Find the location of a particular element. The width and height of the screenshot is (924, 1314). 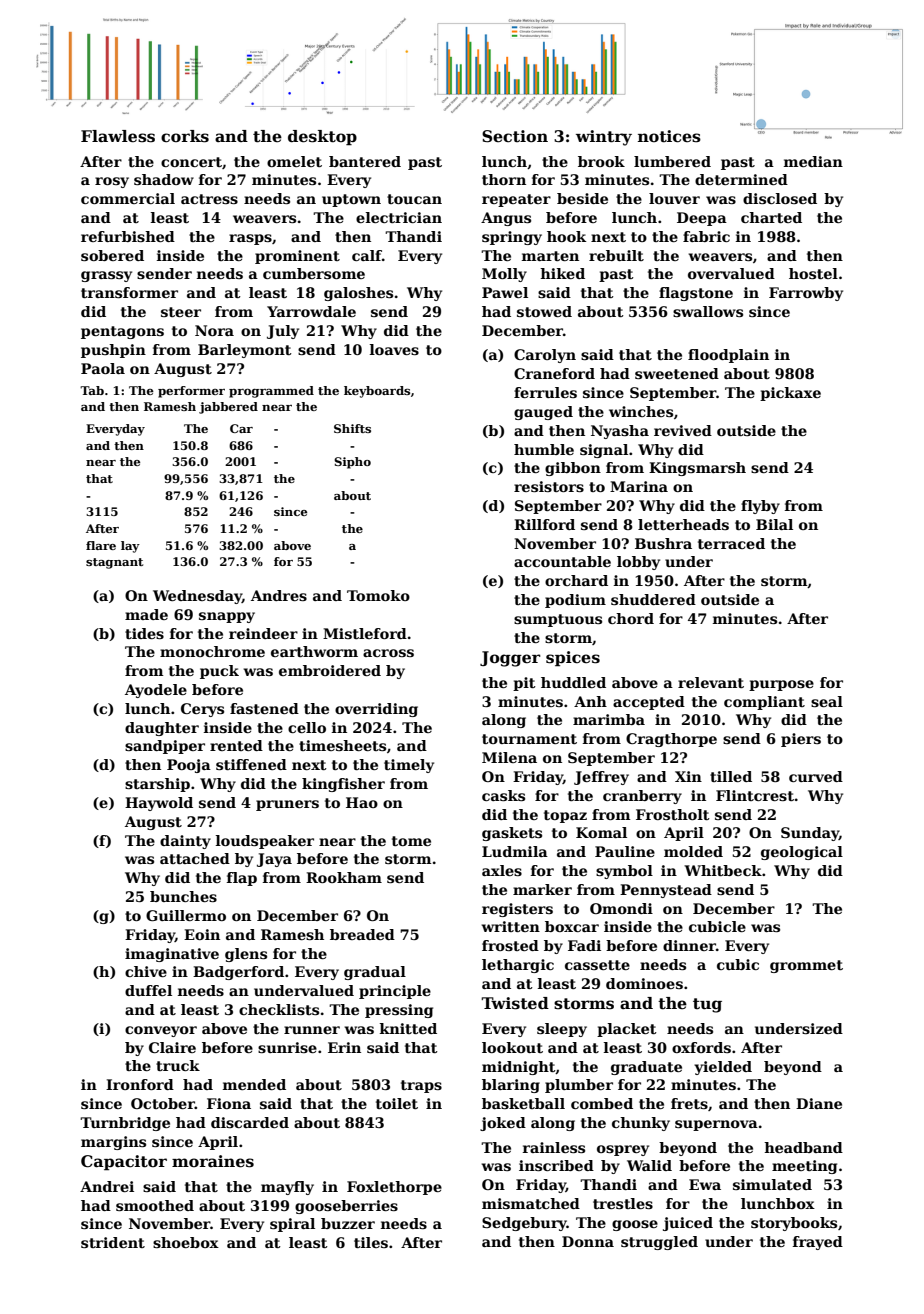

Haywold is located at coordinates (159, 804).
